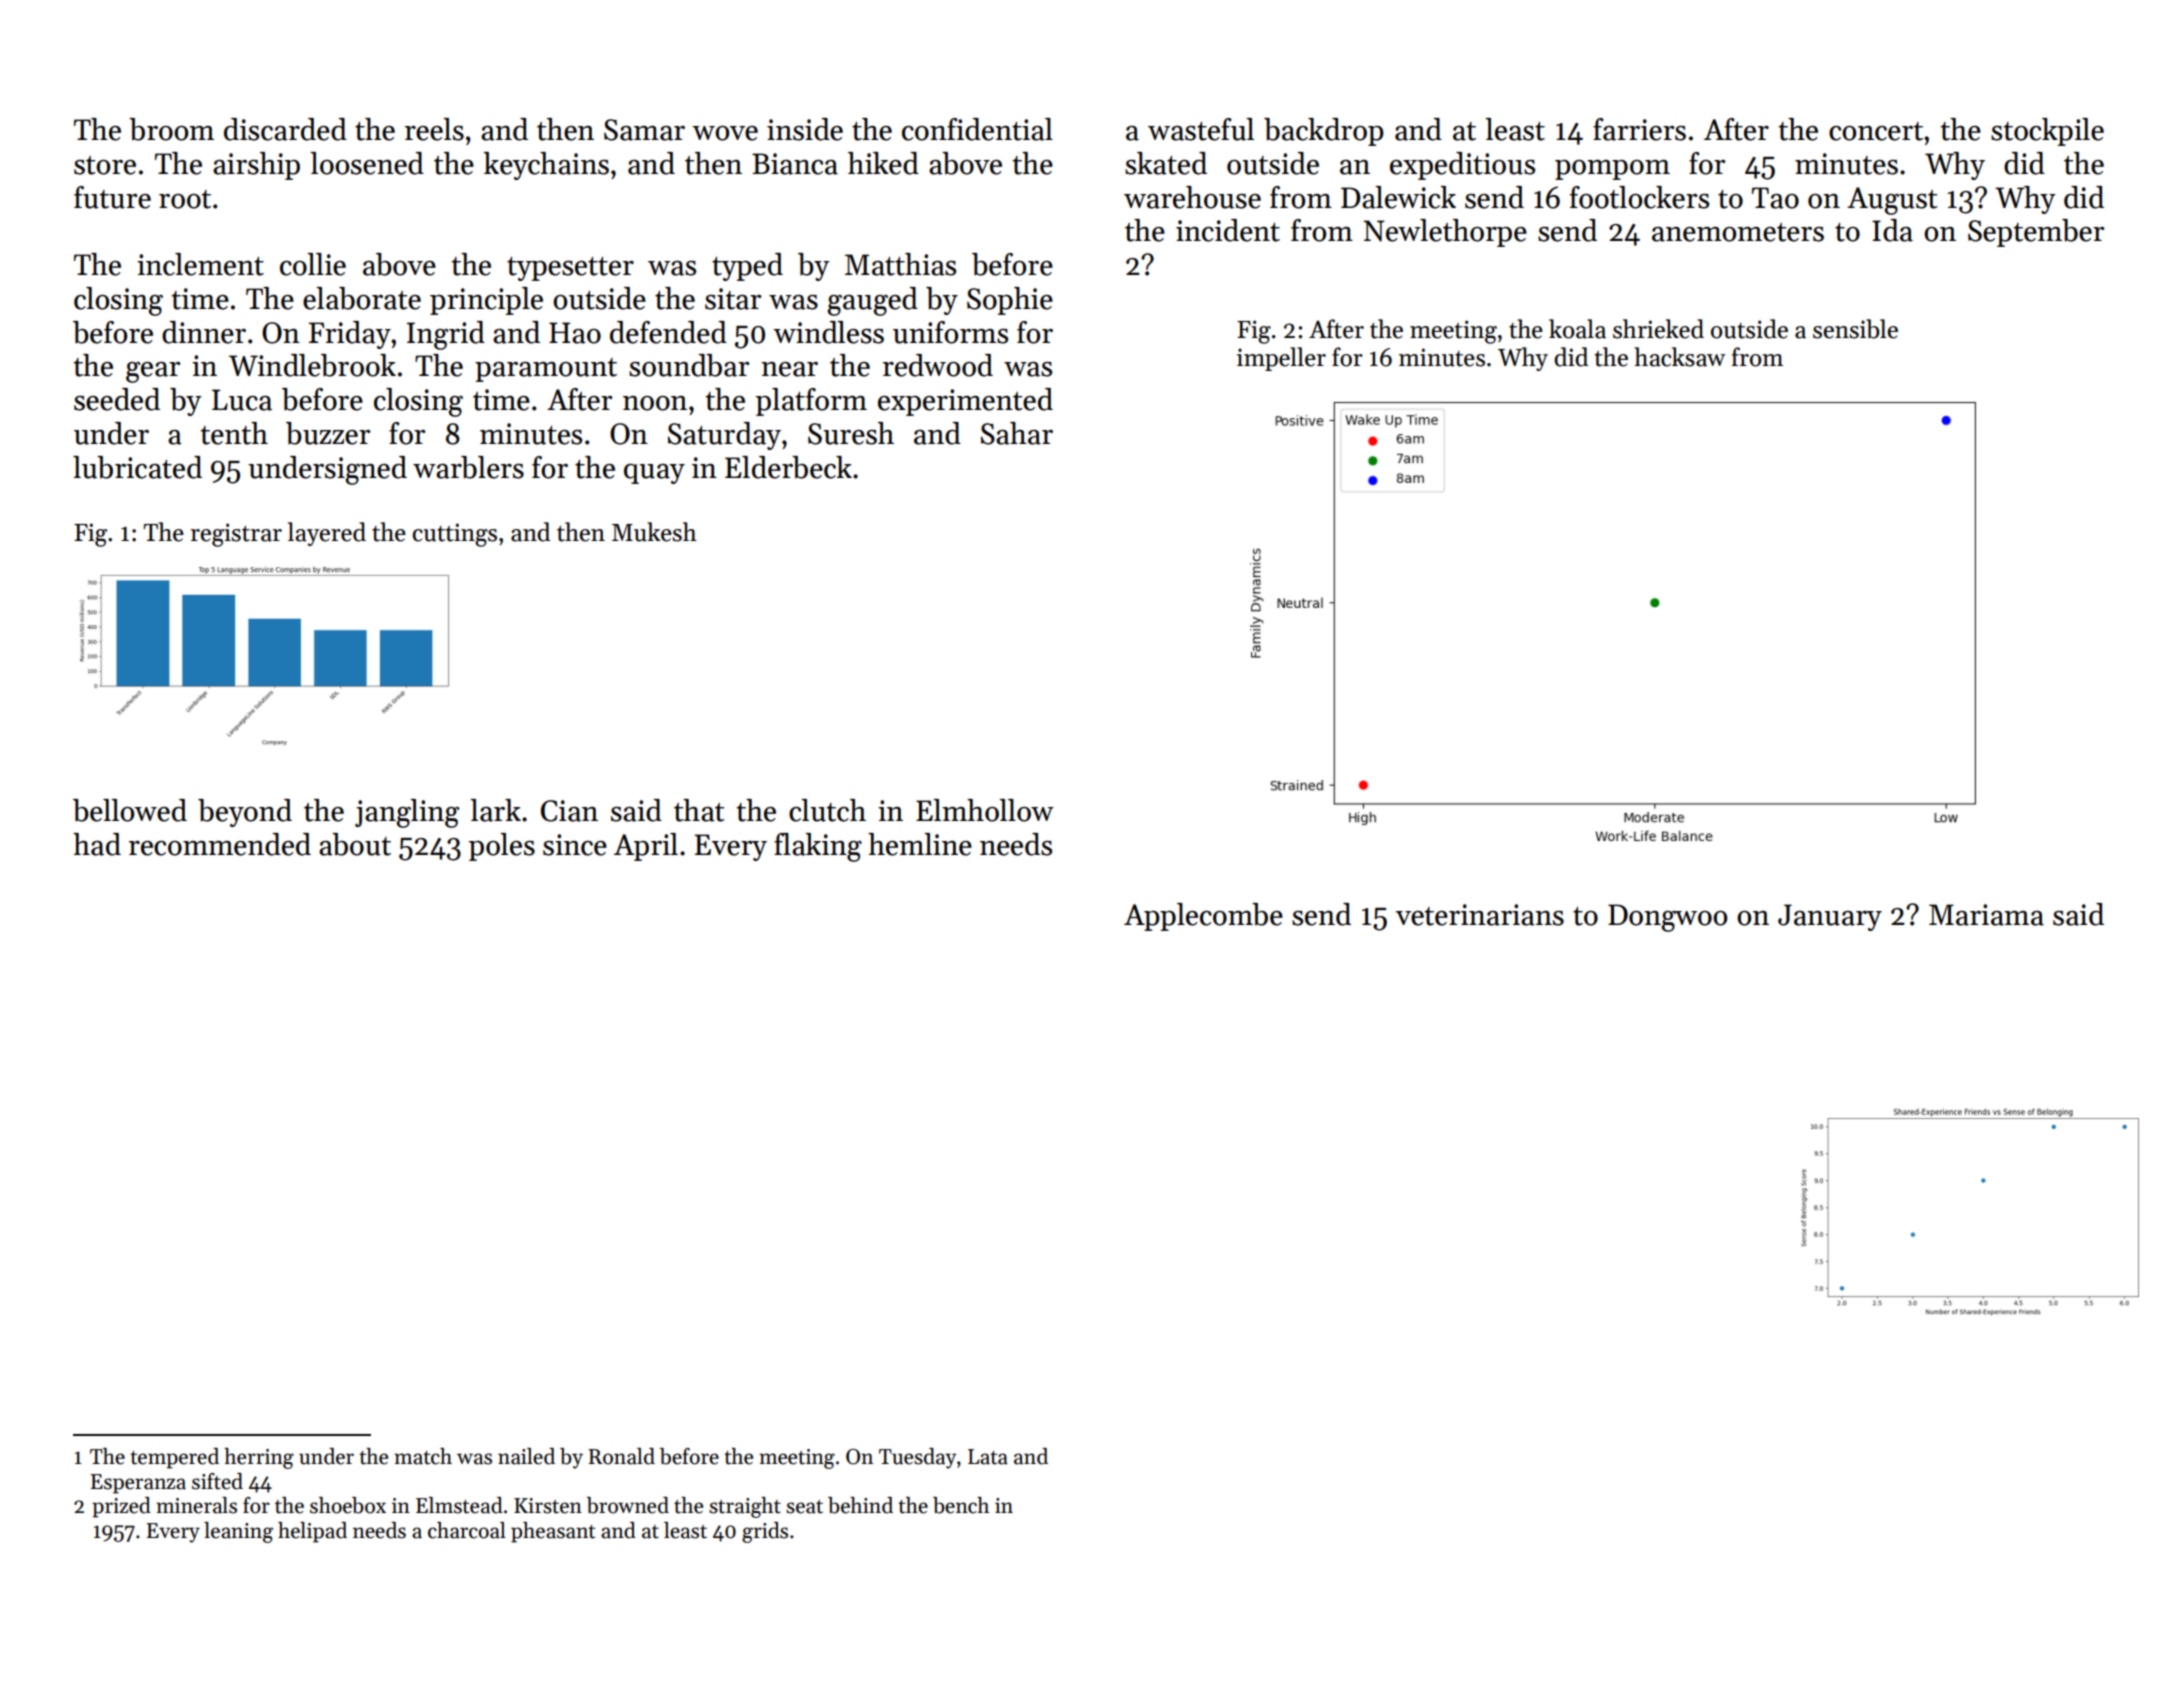  What do you see at coordinates (961, 1505) in the screenshot?
I see `bench` at bounding box center [961, 1505].
